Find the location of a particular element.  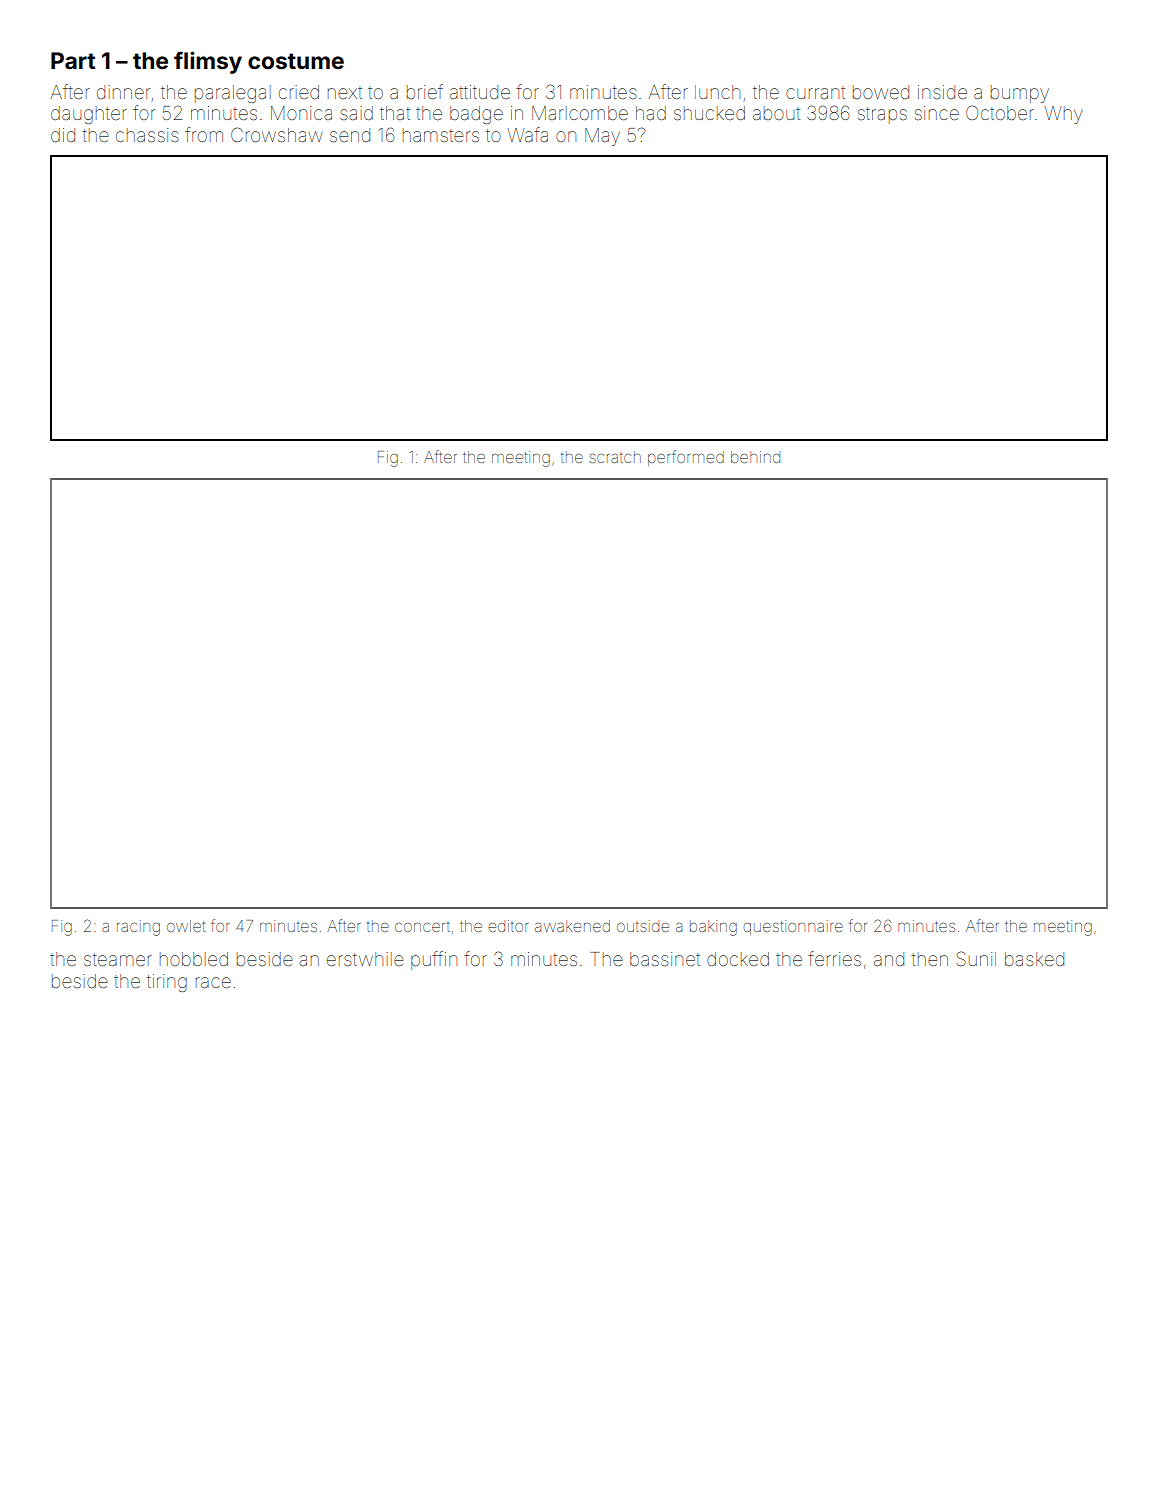

editor is located at coordinates (508, 926).
